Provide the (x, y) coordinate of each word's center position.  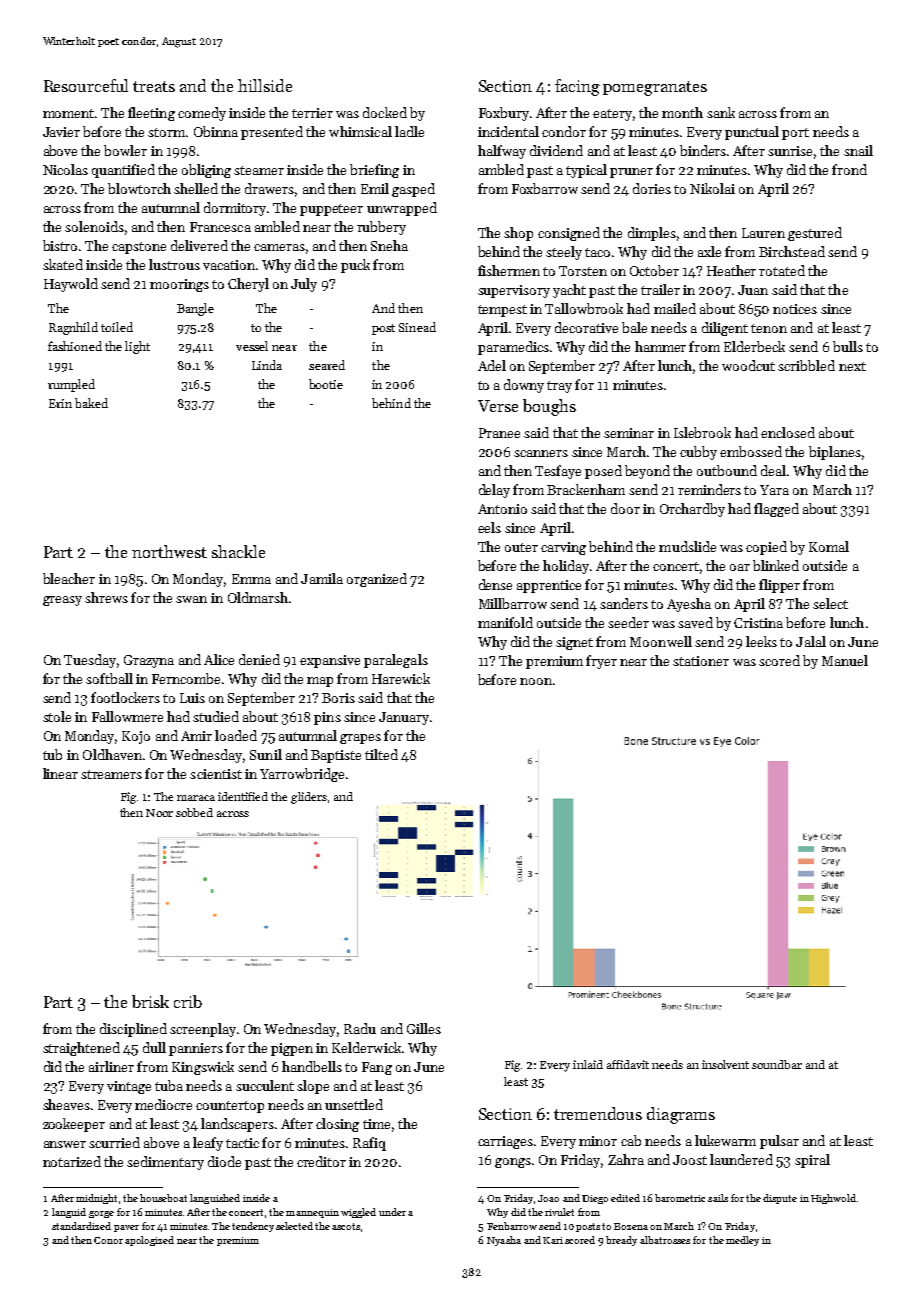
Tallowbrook (584, 308)
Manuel (845, 660)
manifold (505, 622)
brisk (150, 1001)
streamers (111, 774)
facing (577, 87)
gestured (815, 234)
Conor (108, 1240)
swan (191, 599)
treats (154, 86)
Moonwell (661, 641)
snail (858, 150)
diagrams (681, 1115)
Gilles (424, 1028)
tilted (381, 754)
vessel (252, 346)
